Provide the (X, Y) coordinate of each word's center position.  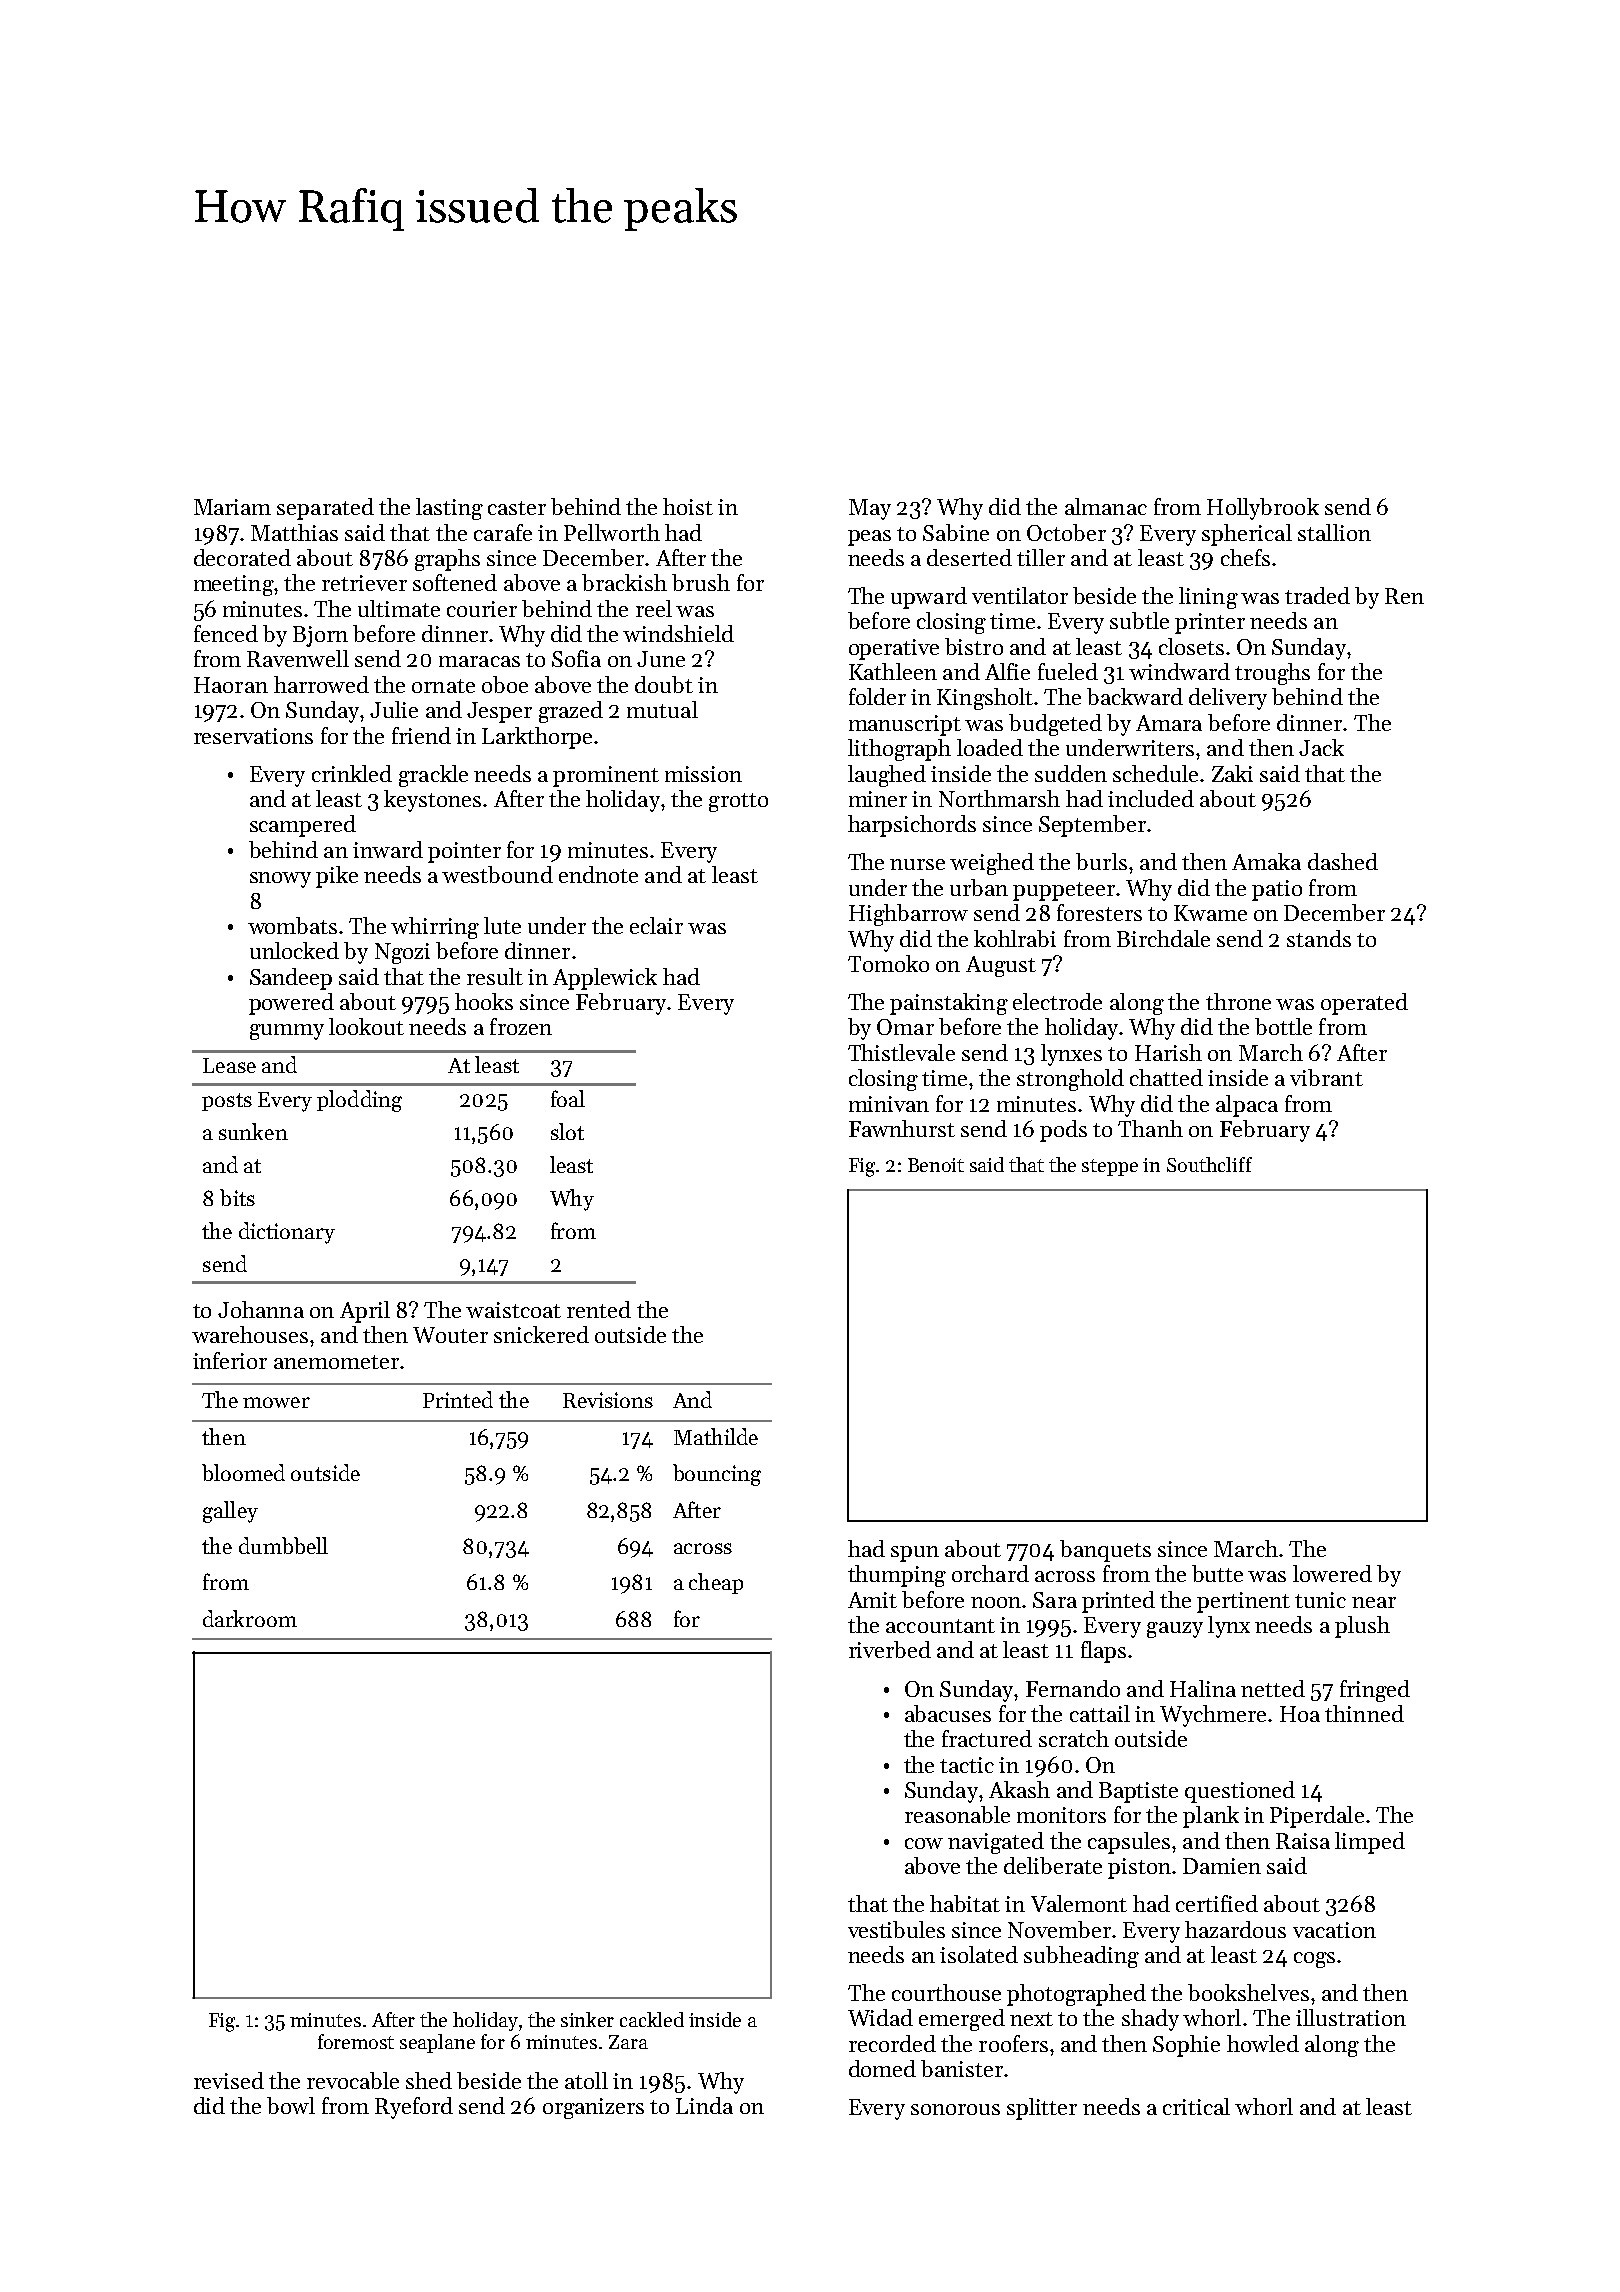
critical (1196, 2106)
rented (599, 1309)
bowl (291, 2105)
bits (237, 1197)
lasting (449, 509)
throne (1238, 1001)
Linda (704, 2105)
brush (701, 582)
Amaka (1266, 861)
